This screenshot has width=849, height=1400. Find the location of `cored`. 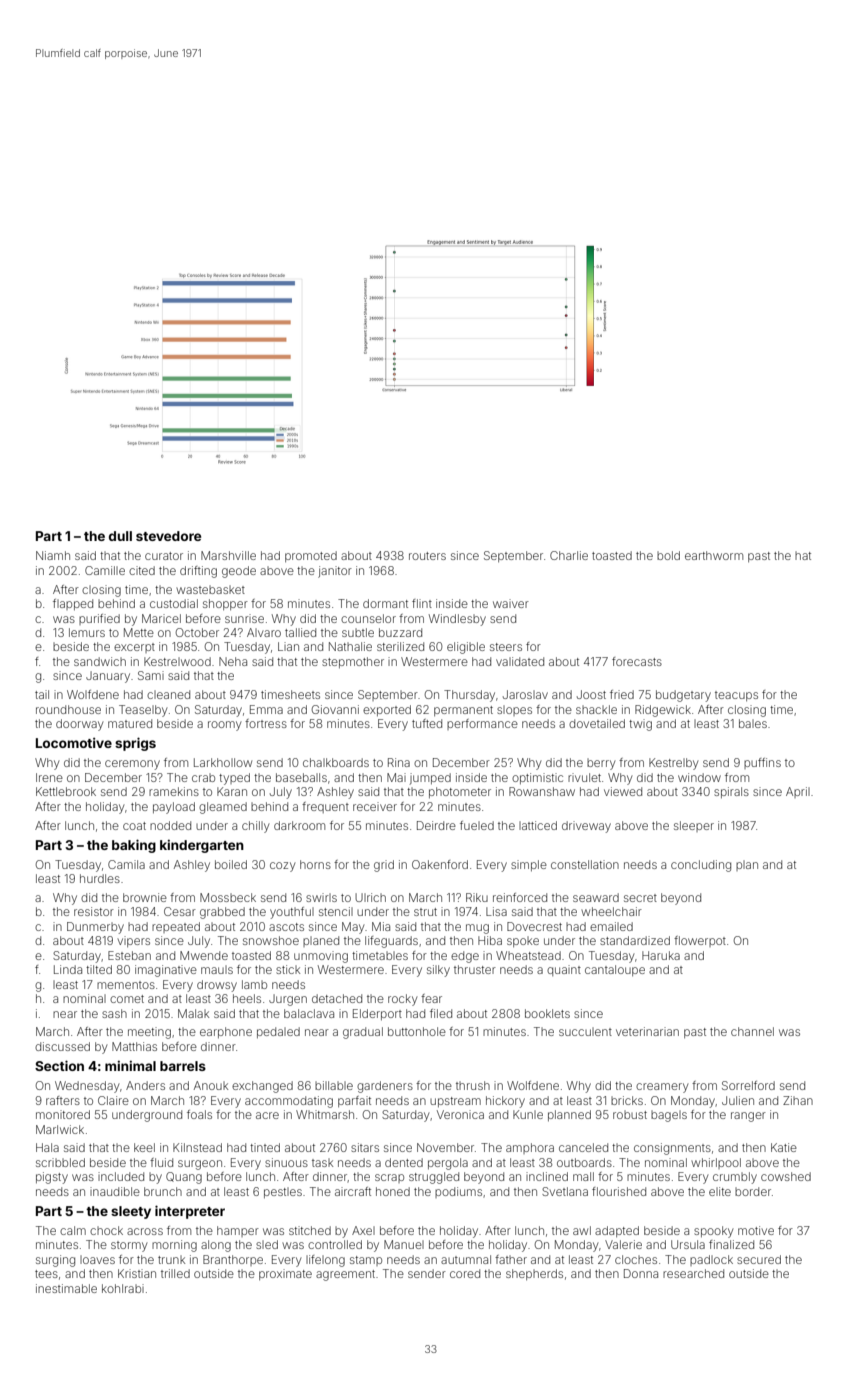

cored is located at coordinates (465, 1273).
